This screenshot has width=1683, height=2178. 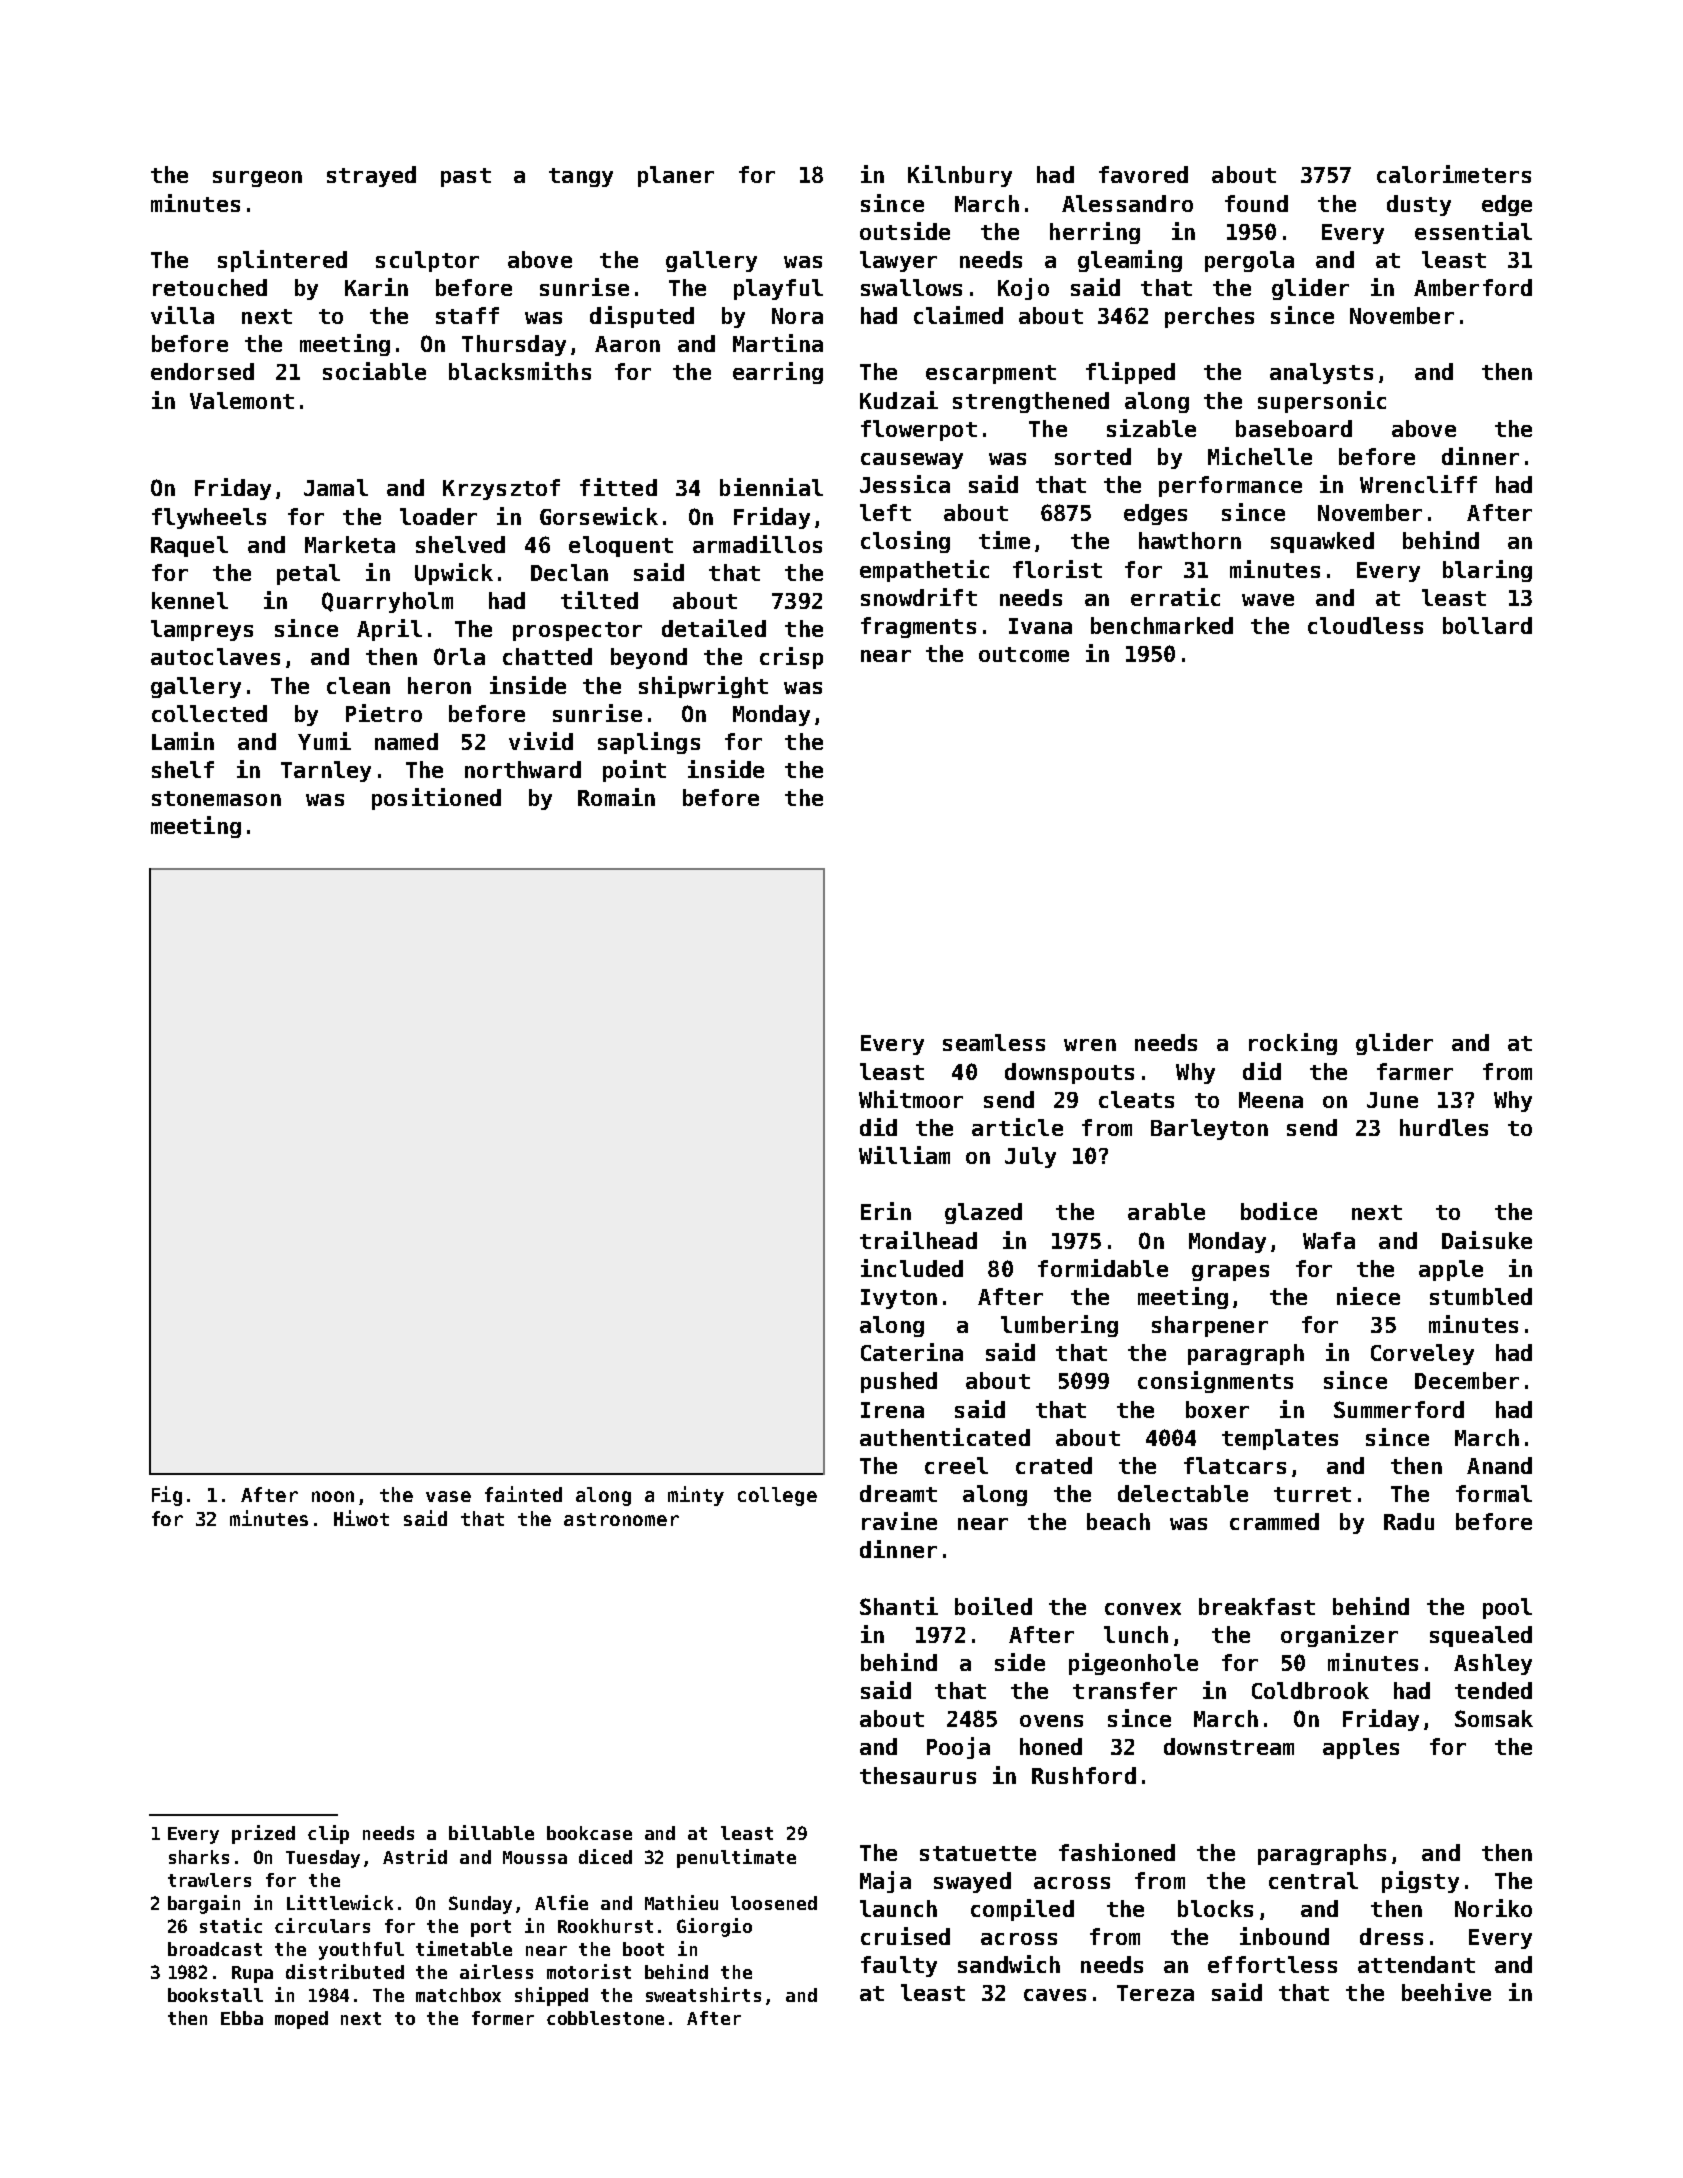 What do you see at coordinates (649, 743) in the screenshot?
I see `saplings` at bounding box center [649, 743].
